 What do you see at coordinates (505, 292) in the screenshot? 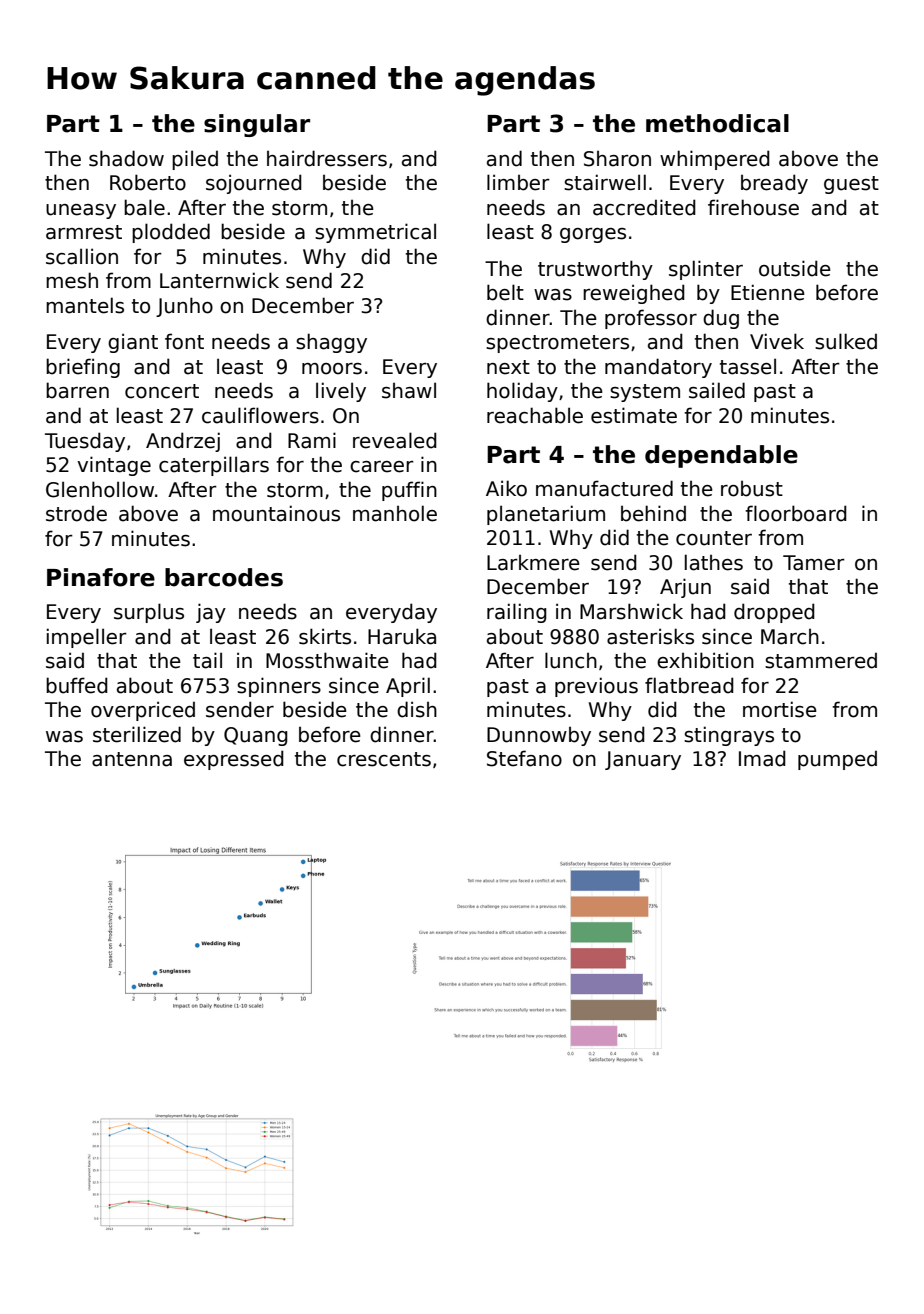
I see `belt` at bounding box center [505, 292].
